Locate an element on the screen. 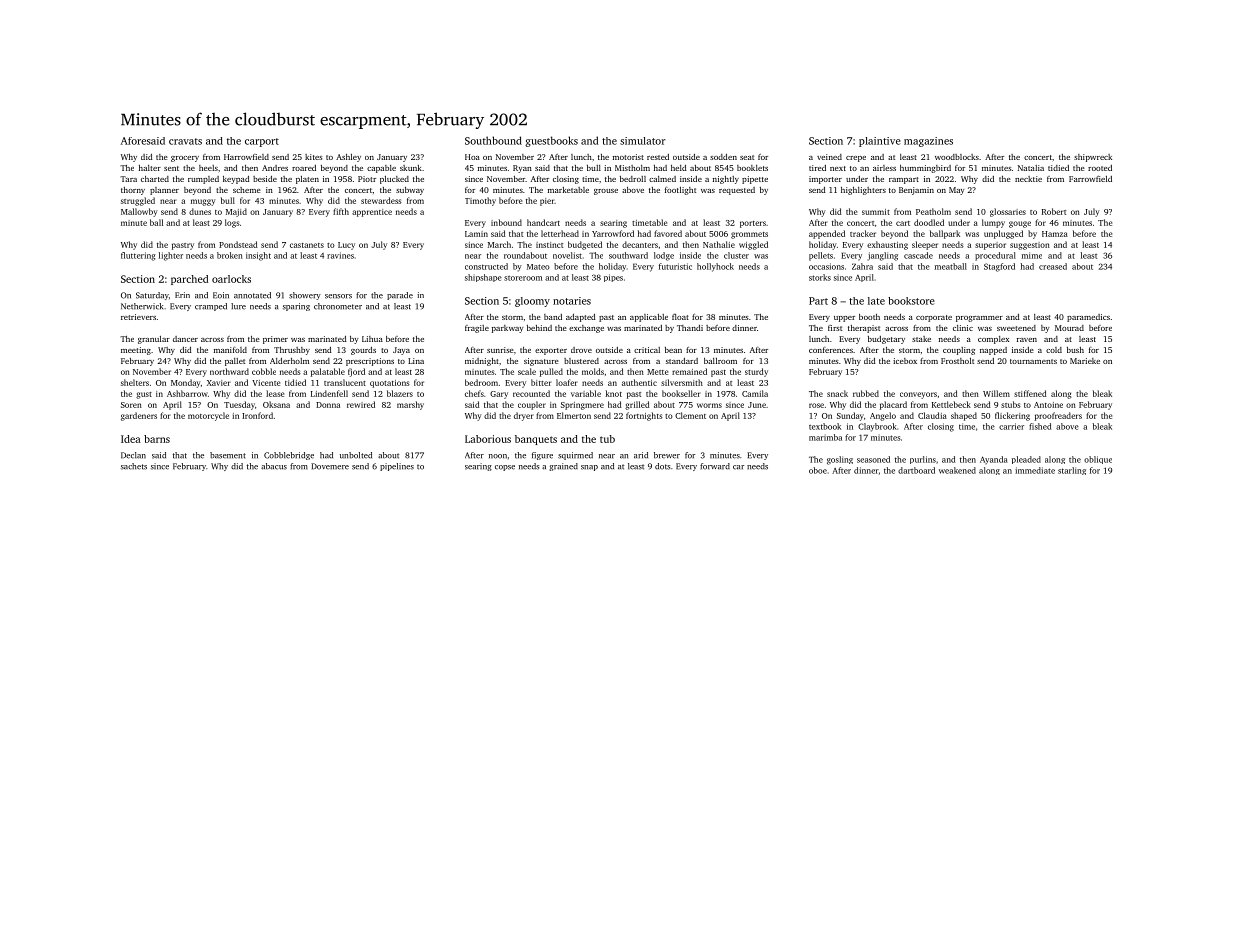  Southbound is located at coordinates (493, 140).
